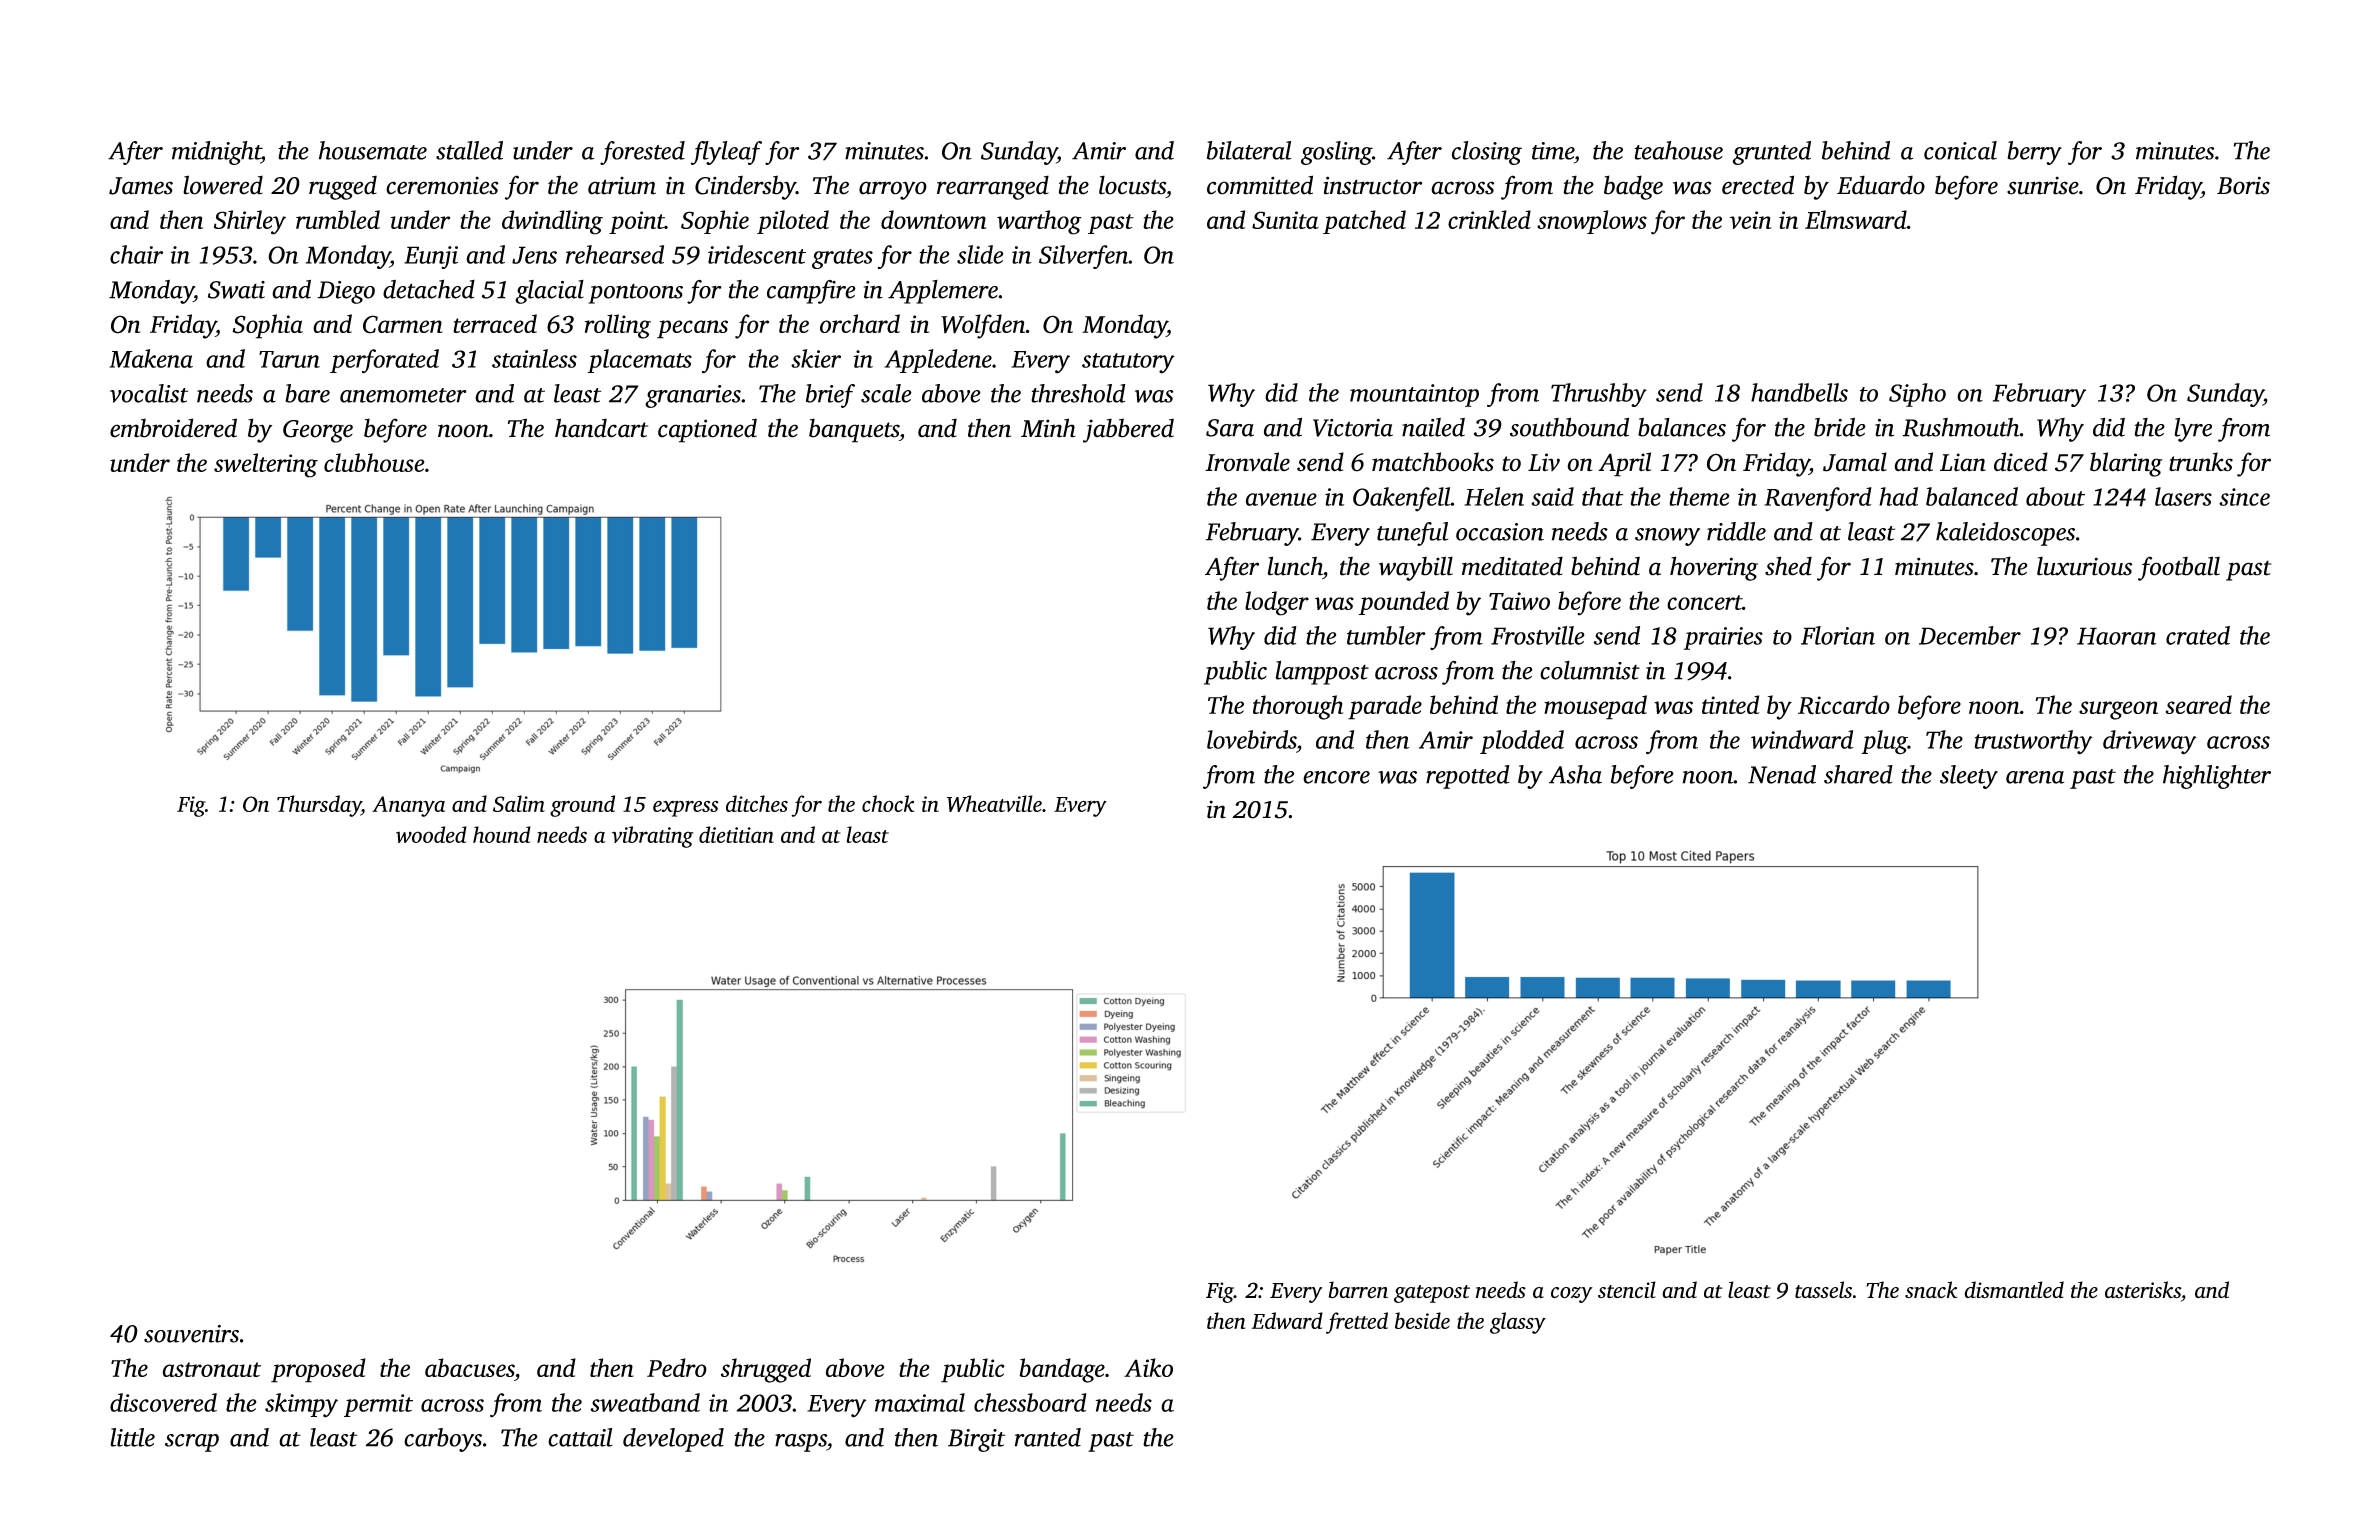 Image resolution: width=2380 pixels, height=1540 pixels. What do you see at coordinates (1960, 150) in the page?
I see `conical` at bounding box center [1960, 150].
